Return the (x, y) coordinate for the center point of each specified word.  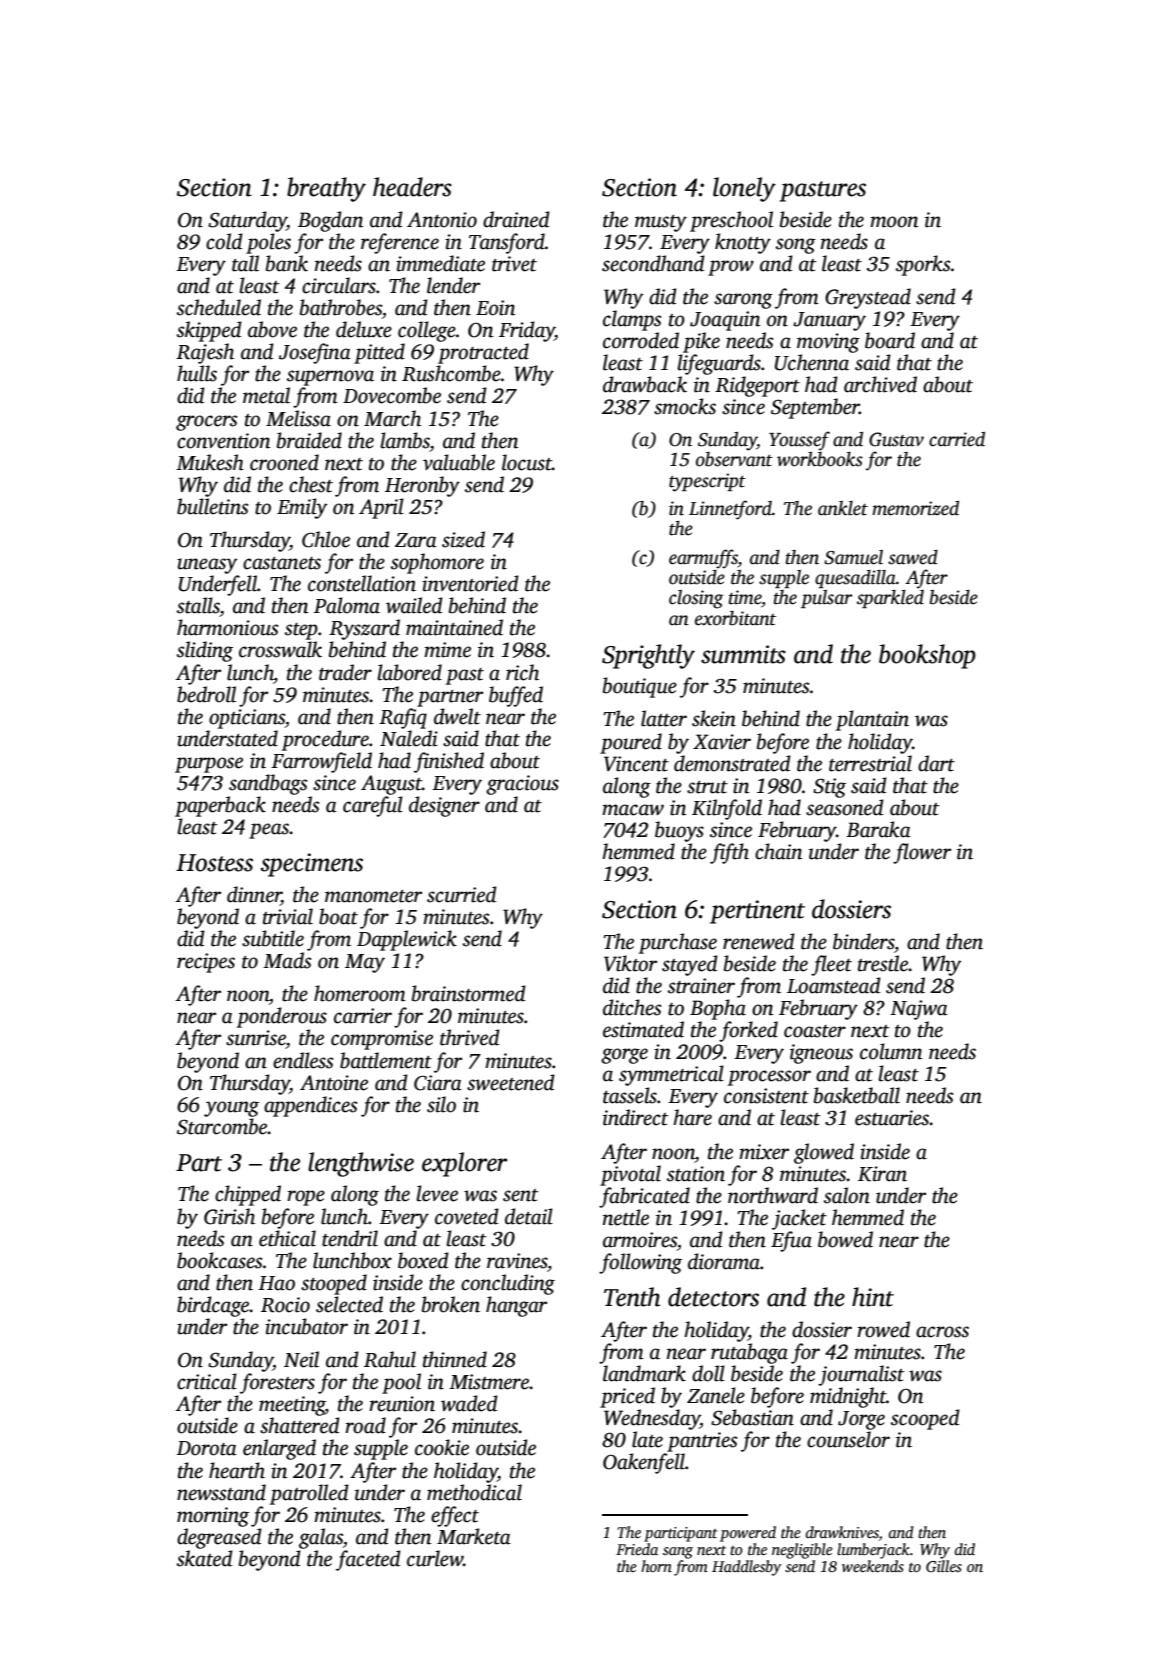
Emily (302, 508)
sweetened (511, 1082)
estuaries (892, 1118)
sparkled (890, 599)
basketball (857, 1095)
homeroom (360, 993)
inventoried (470, 583)
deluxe (364, 329)
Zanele (716, 1395)
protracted (483, 353)
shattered (300, 1425)
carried (957, 439)
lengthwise (361, 1164)
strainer (701, 986)
